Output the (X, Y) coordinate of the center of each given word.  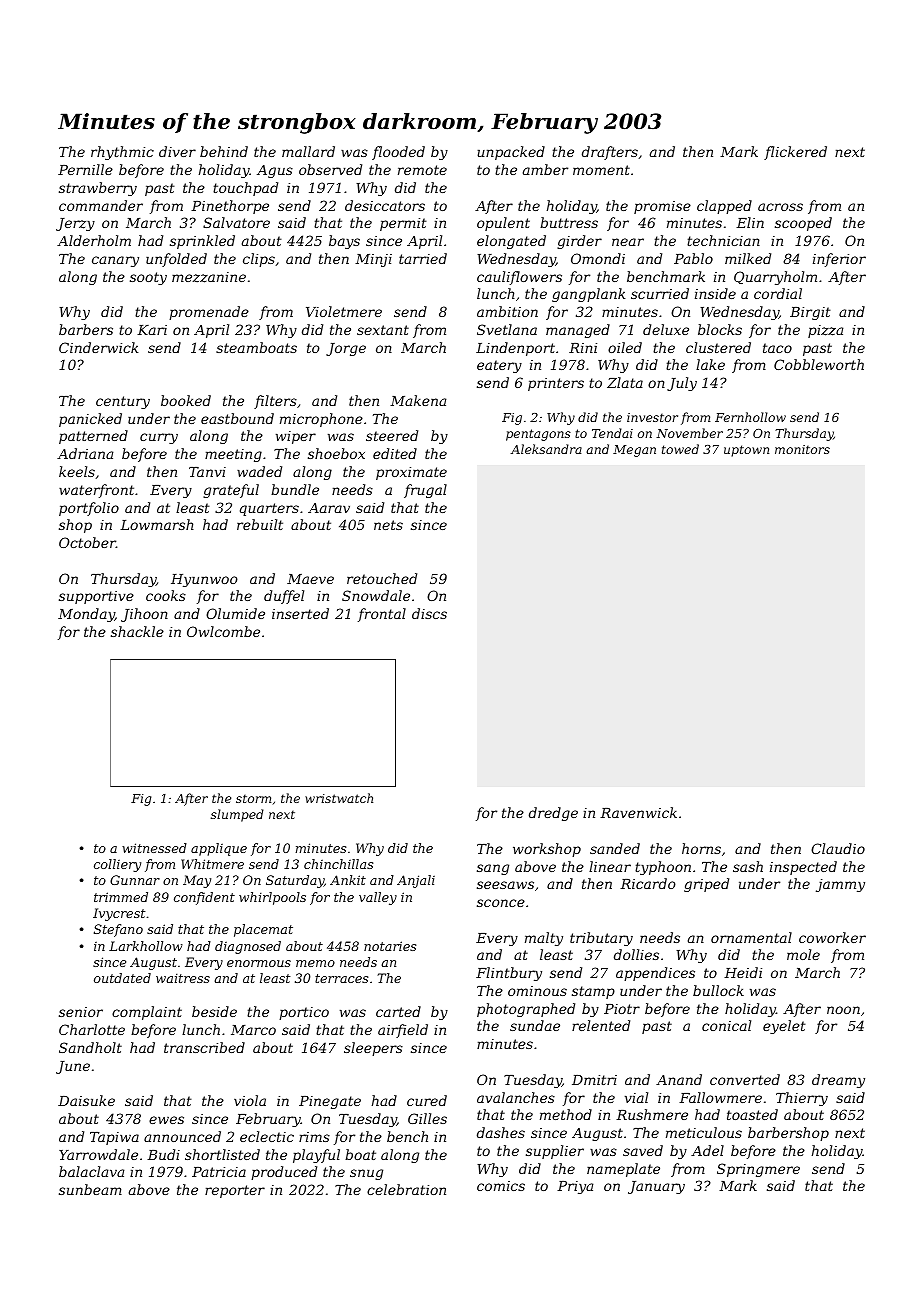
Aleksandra (546, 449)
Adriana (85, 453)
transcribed (204, 1047)
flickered (795, 153)
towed (680, 449)
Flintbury (509, 974)
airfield (403, 1031)
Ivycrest (119, 914)
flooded (398, 153)
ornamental (751, 937)
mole (803, 954)
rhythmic (122, 153)
